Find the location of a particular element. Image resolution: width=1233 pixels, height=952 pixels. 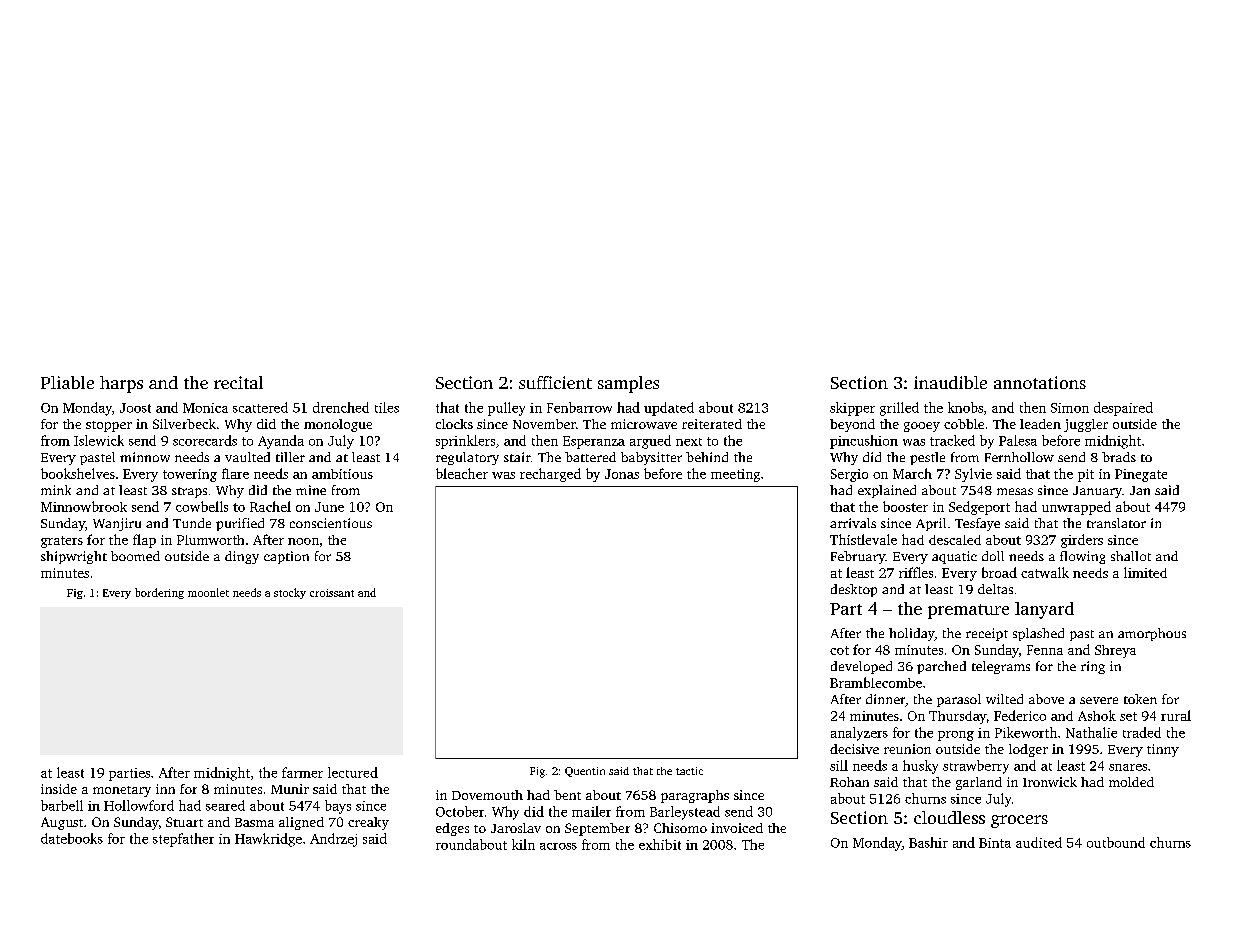

samples is located at coordinates (628, 384).
